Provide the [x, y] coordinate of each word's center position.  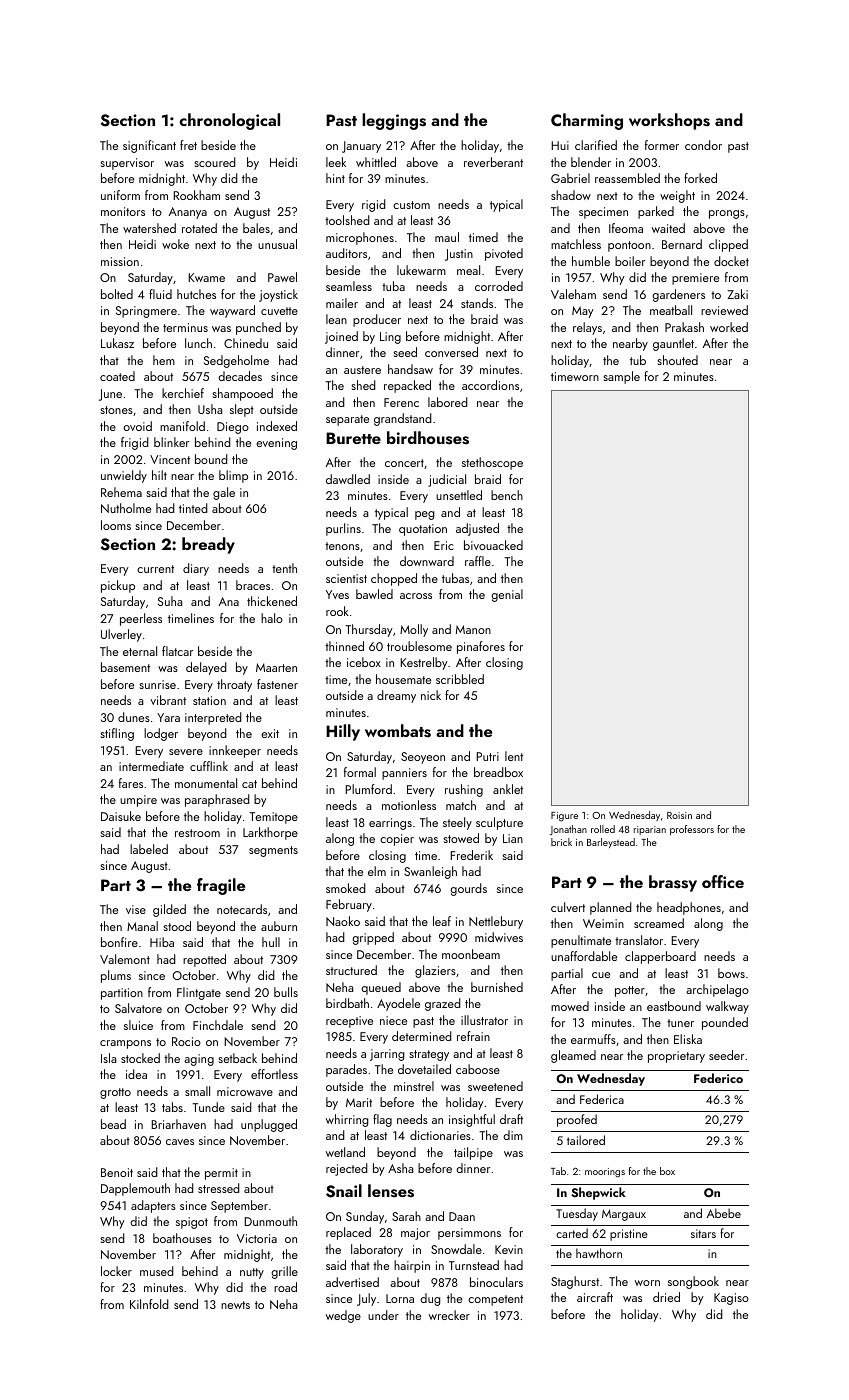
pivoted [504, 254]
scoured [215, 162]
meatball [671, 310]
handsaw [410, 369]
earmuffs [593, 1039]
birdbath [347, 1003]
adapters [153, 1206]
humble [591, 261]
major [415, 1234]
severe [186, 752]
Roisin [679, 815]
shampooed [242, 394]
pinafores [481, 647]
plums [116, 976]
